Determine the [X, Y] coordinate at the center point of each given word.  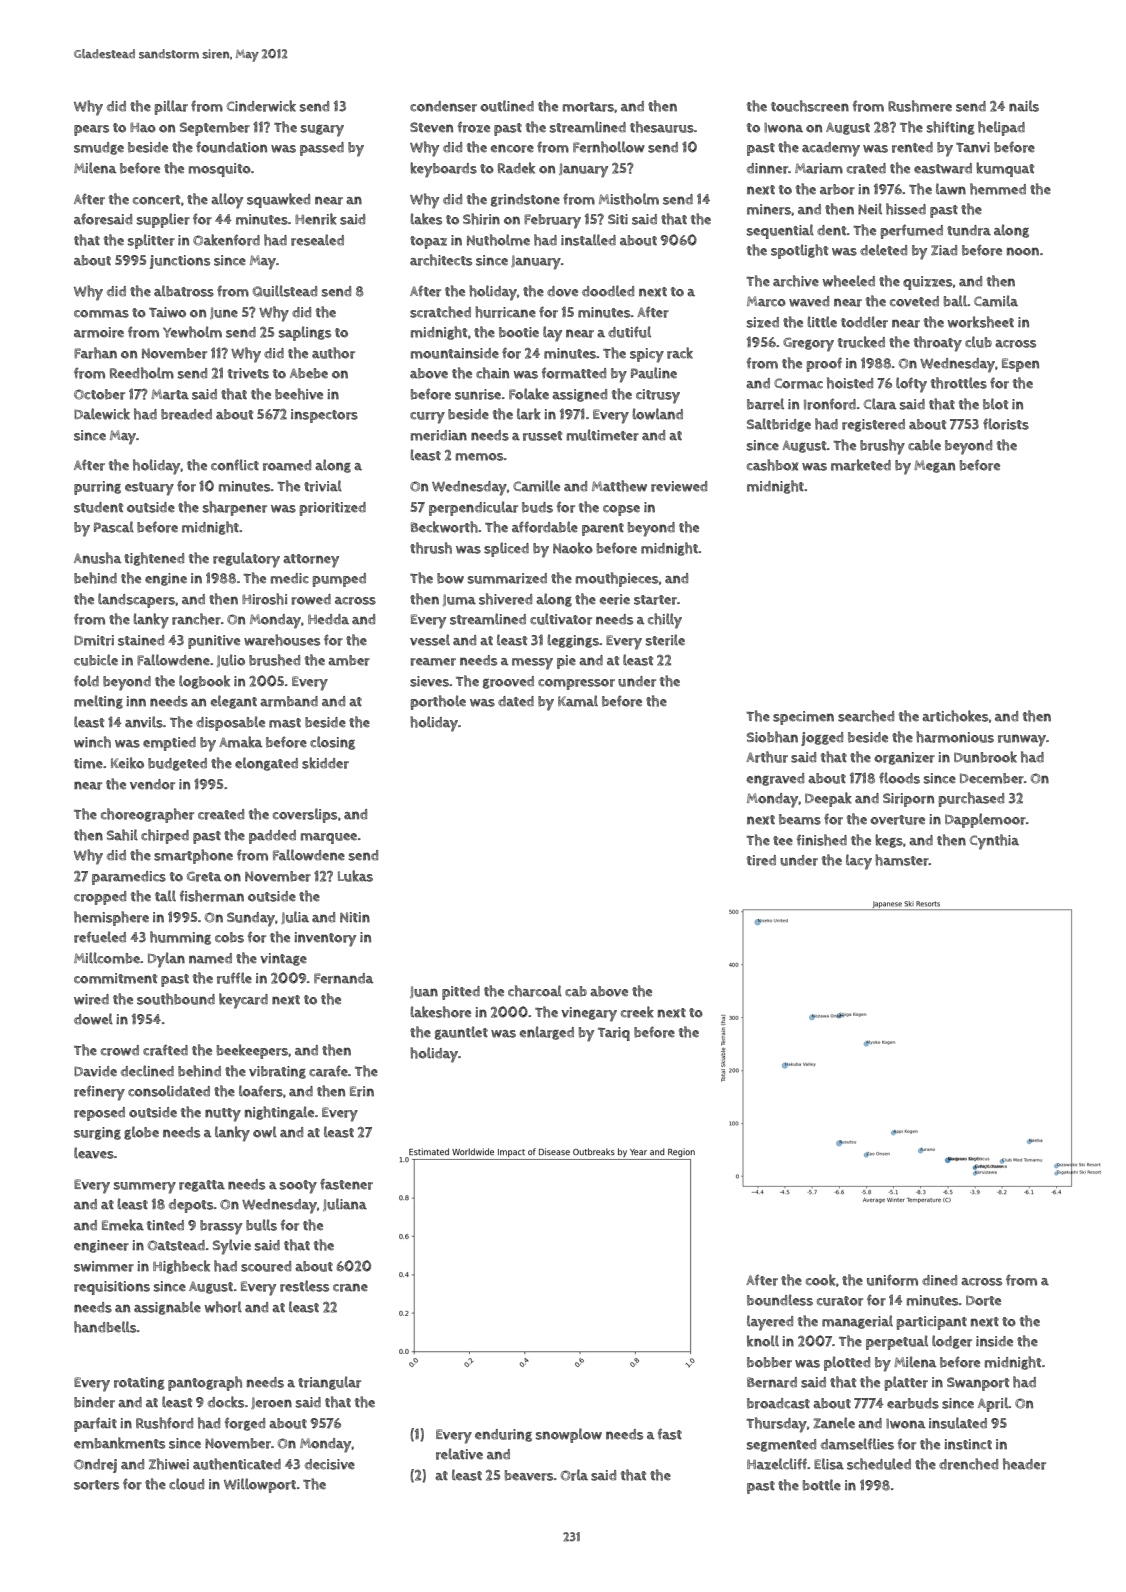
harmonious [955, 737]
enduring [503, 1435]
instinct [968, 1444]
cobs [229, 937]
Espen [1020, 365]
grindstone [525, 200]
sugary [322, 131]
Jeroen [271, 1403]
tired [761, 860]
